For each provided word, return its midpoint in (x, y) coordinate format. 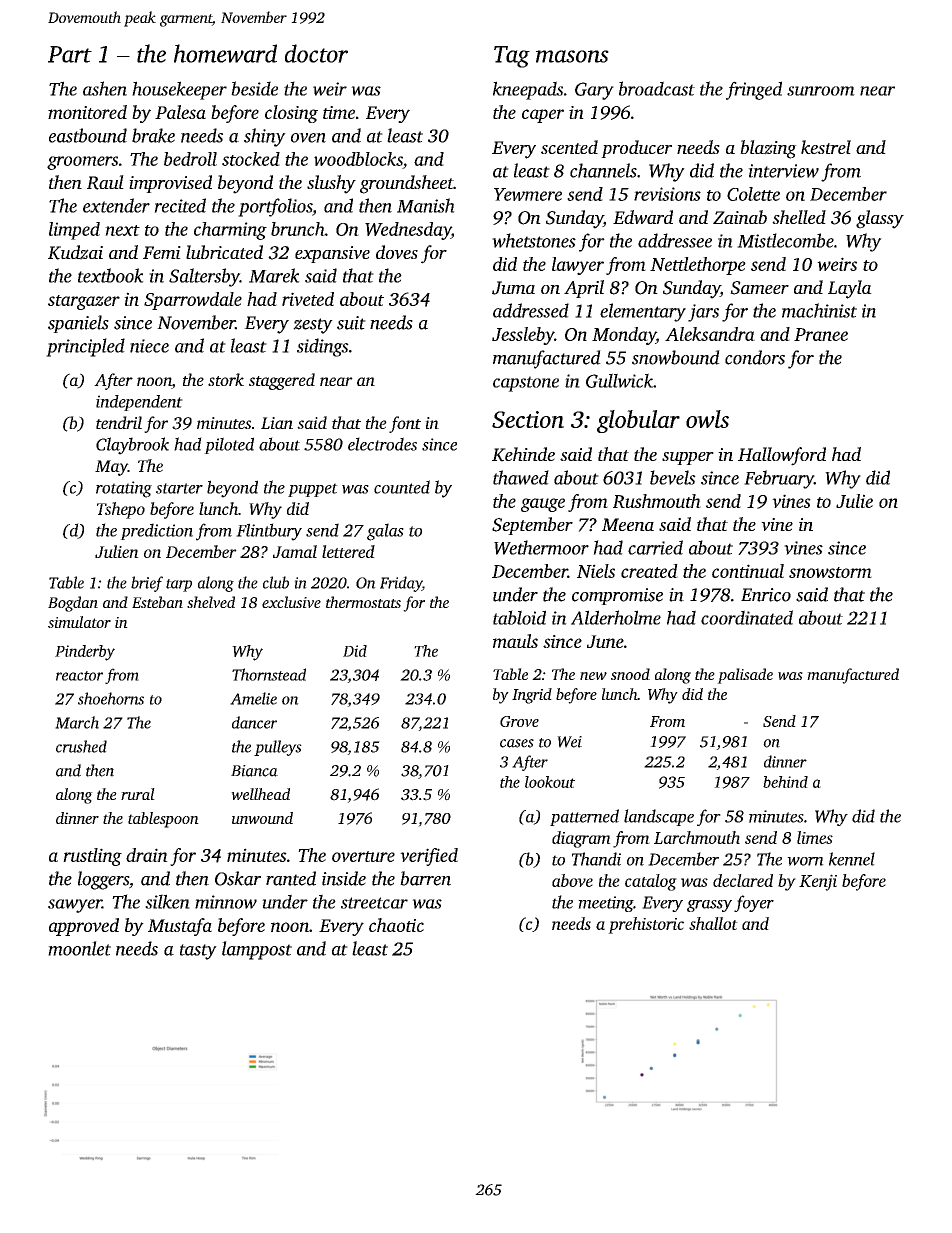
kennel (852, 859)
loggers (103, 880)
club (276, 582)
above (572, 880)
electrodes (382, 444)
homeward (225, 53)
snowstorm (830, 572)
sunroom (821, 91)
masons (572, 56)
